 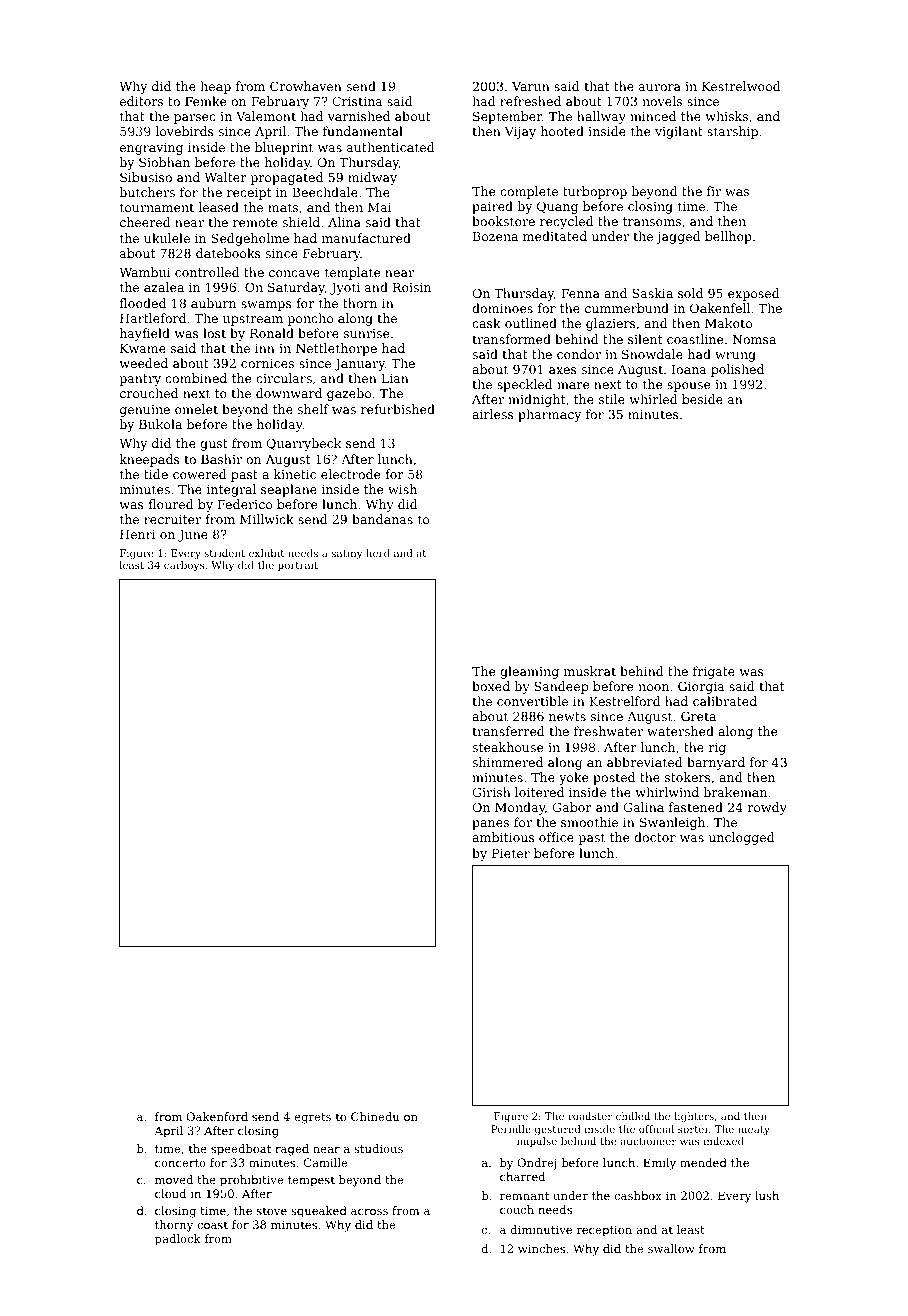 I want to click on airless, so click(x=493, y=414).
